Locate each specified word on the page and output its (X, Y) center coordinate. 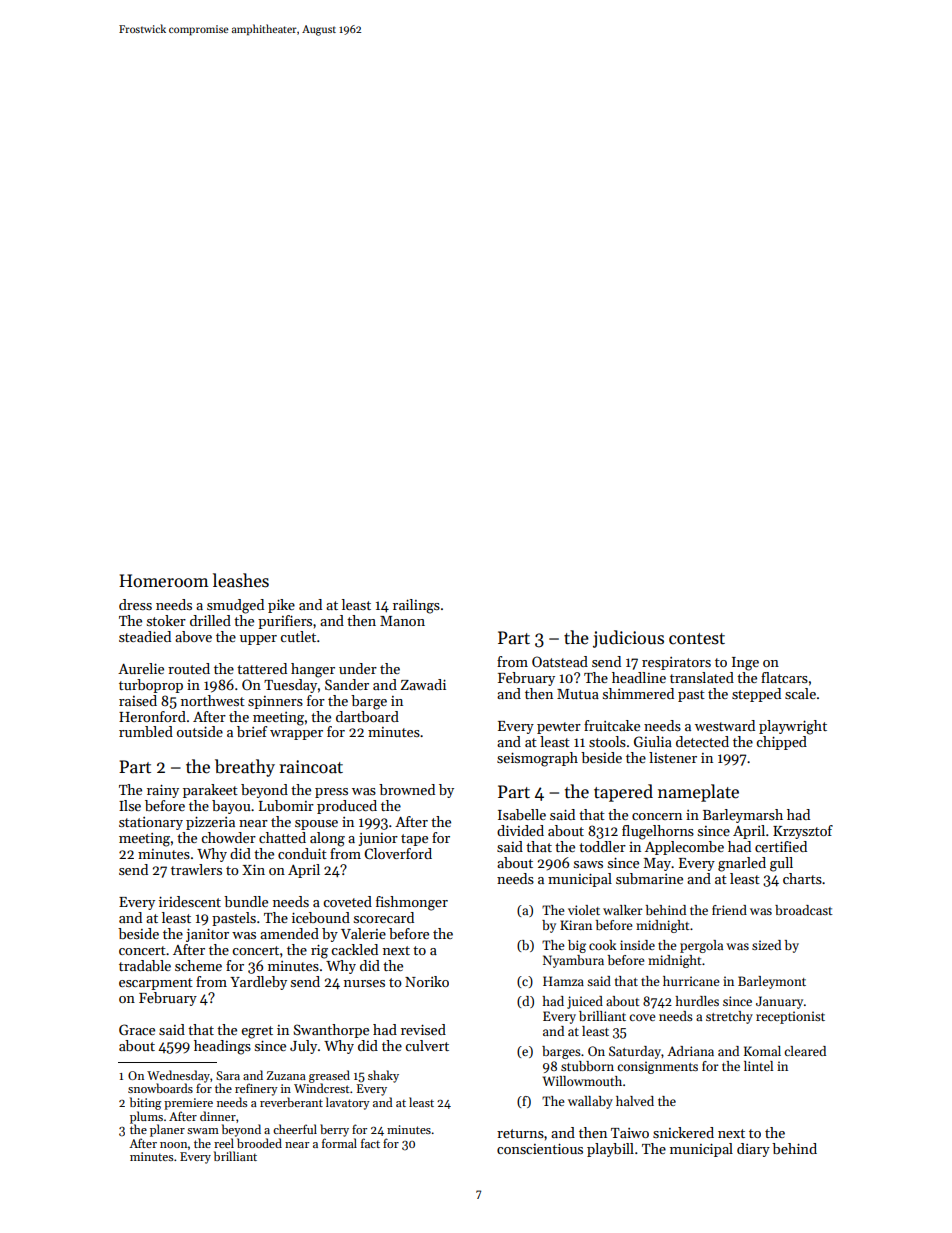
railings (416, 606)
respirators (676, 663)
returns (520, 1133)
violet (584, 910)
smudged (235, 606)
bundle (246, 901)
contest (697, 639)
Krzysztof (803, 832)
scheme (198, 965)
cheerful (295, 1129)
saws (588, 864)
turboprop (151, 686)
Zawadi (423, 684)
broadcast (804, 910)
